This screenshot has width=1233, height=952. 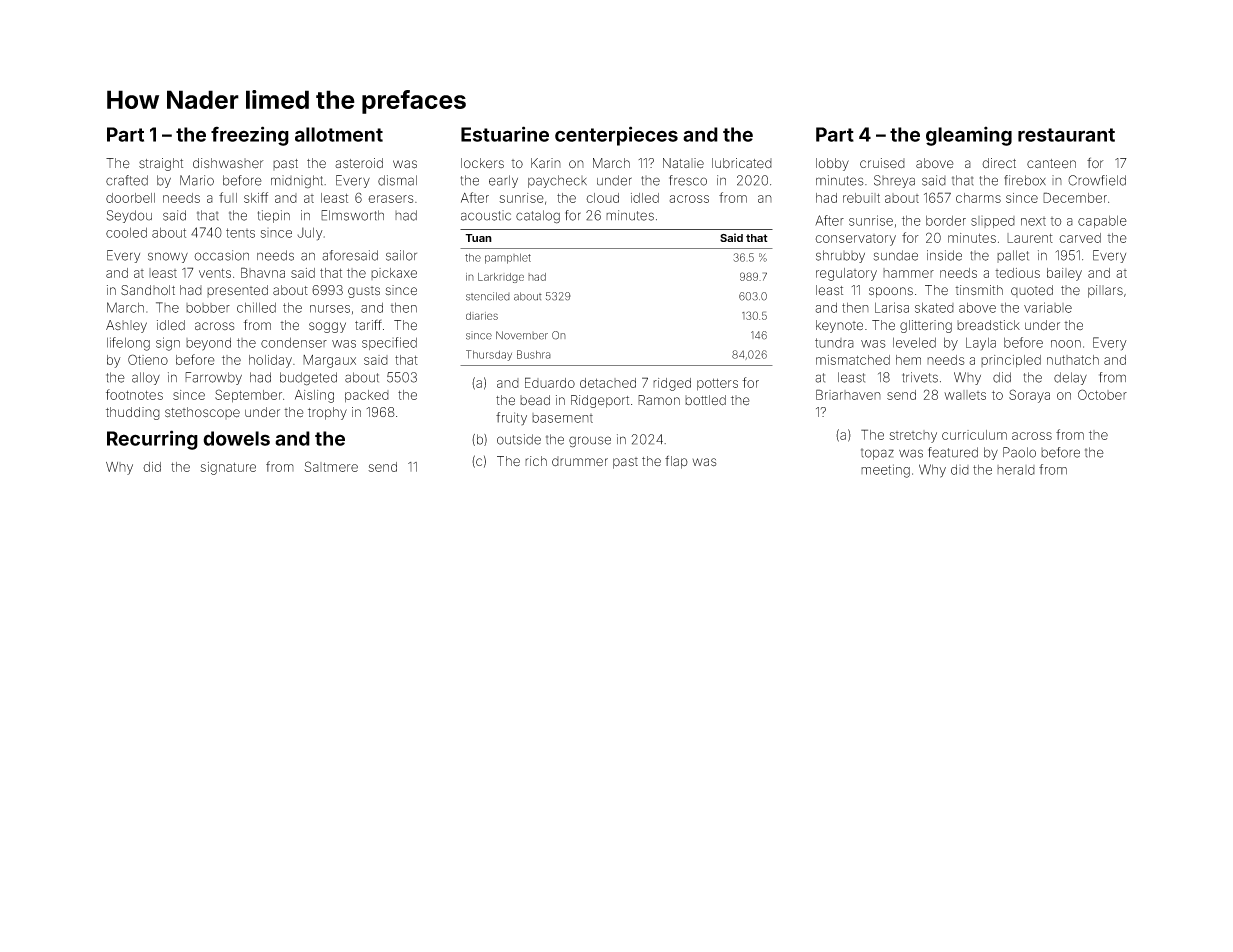 I want to click on catalog, so click(x=538, y=217).
